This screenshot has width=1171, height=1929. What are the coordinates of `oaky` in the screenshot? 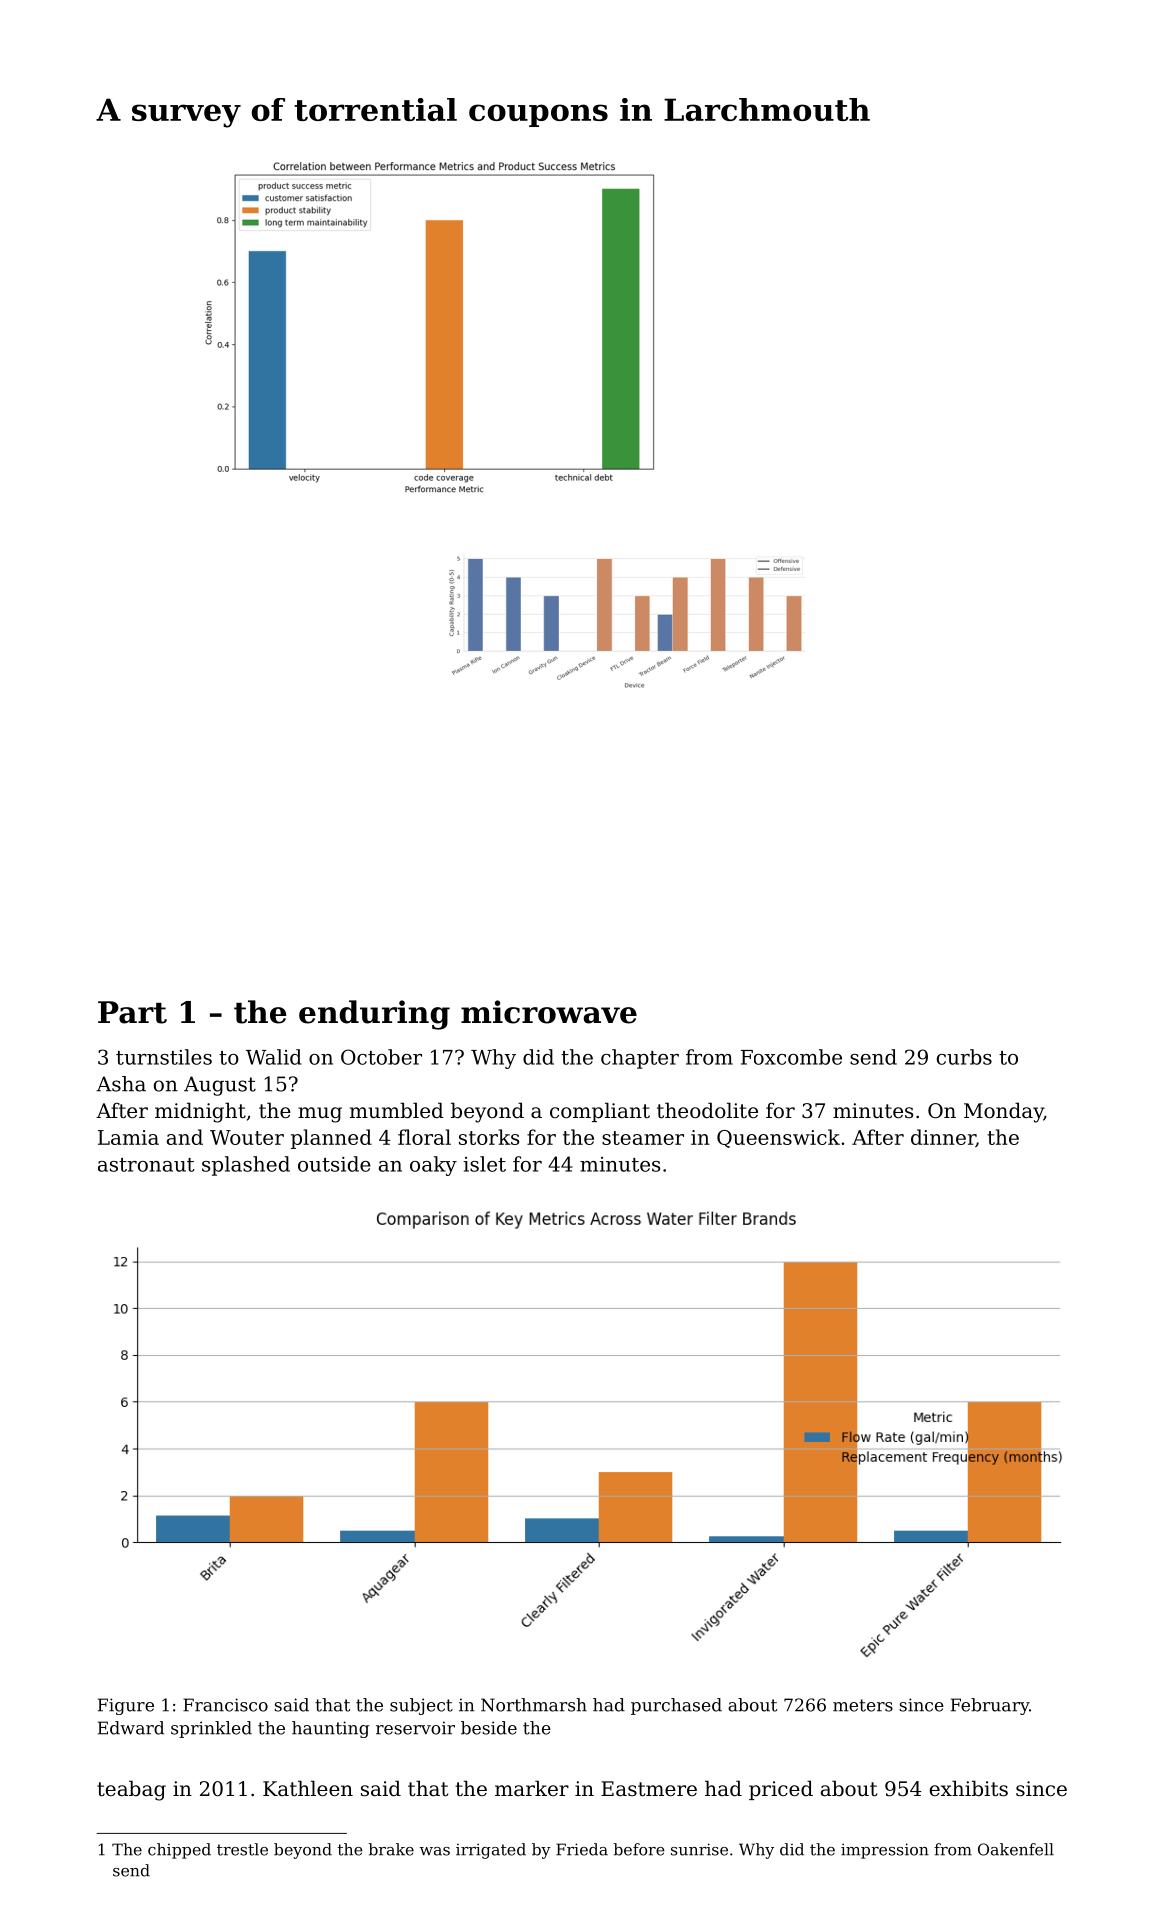 It's located at (433, 1166).
